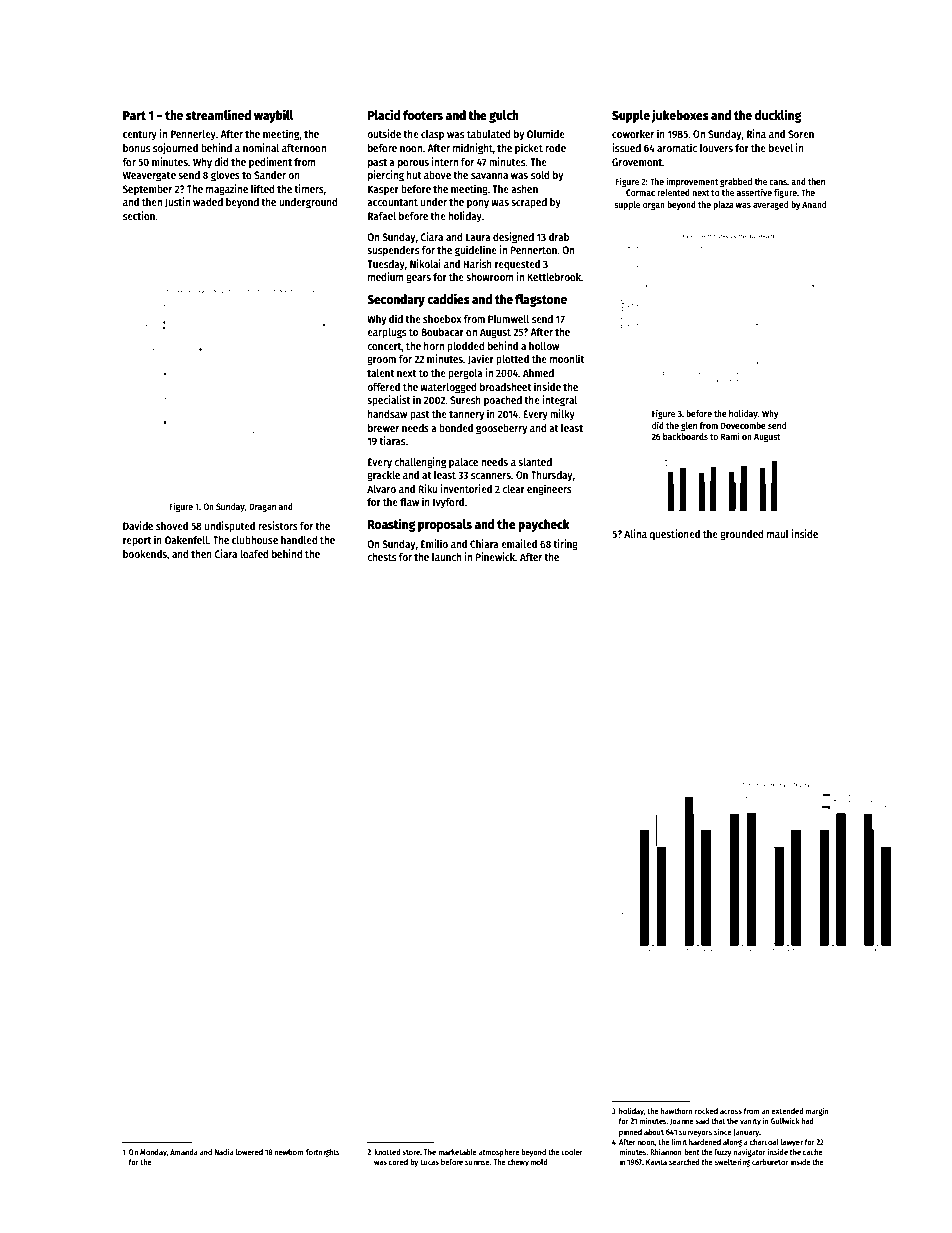 This page has width=952, height=1233. Describe the element at coordinates (567, 358) in the page. I see `moonlit` at that location.
